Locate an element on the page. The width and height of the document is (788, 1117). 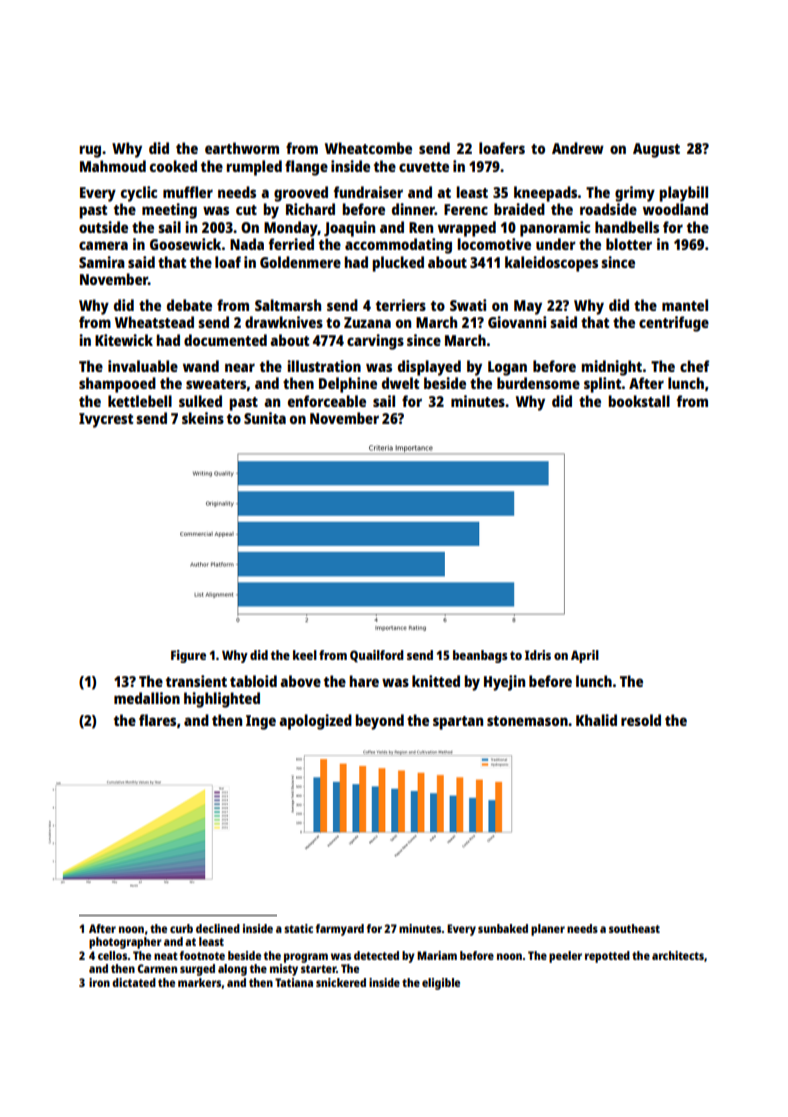
grimy is located at coordinates (635, 194).
